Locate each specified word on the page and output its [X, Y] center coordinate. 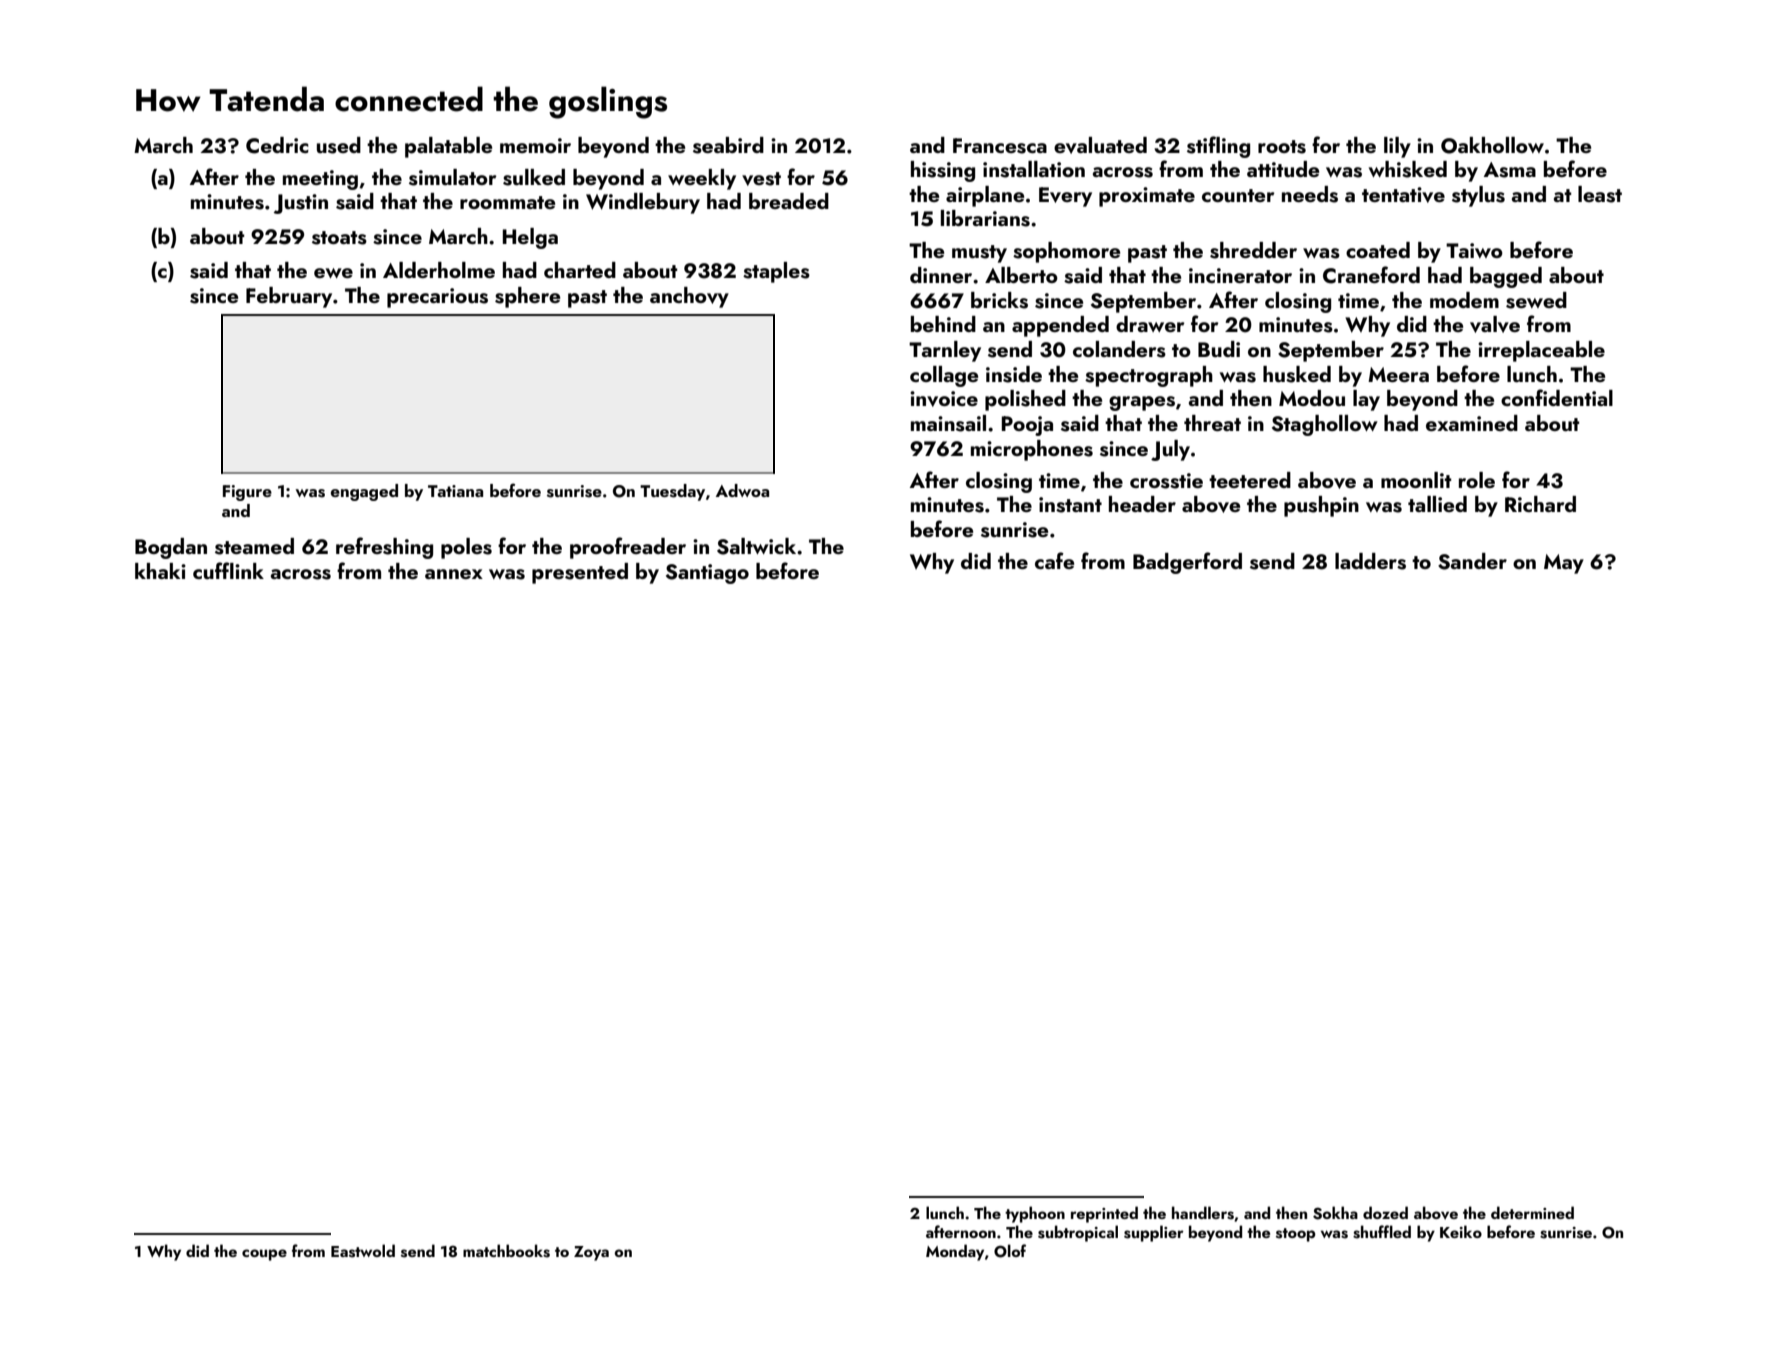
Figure [247, 493]
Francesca [1000, 146]
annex [454, 574]
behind [943, 324]
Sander [1472, 561]
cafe [1054, 560]
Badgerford [1187, 563]
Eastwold [363, 1251]
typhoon [1035, 1214]
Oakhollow [1492, 145]
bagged [1506, 277]
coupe [264, 1255]
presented [580, 573]
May [1564, 564]
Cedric [277, 145]
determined [1532, 1212]
